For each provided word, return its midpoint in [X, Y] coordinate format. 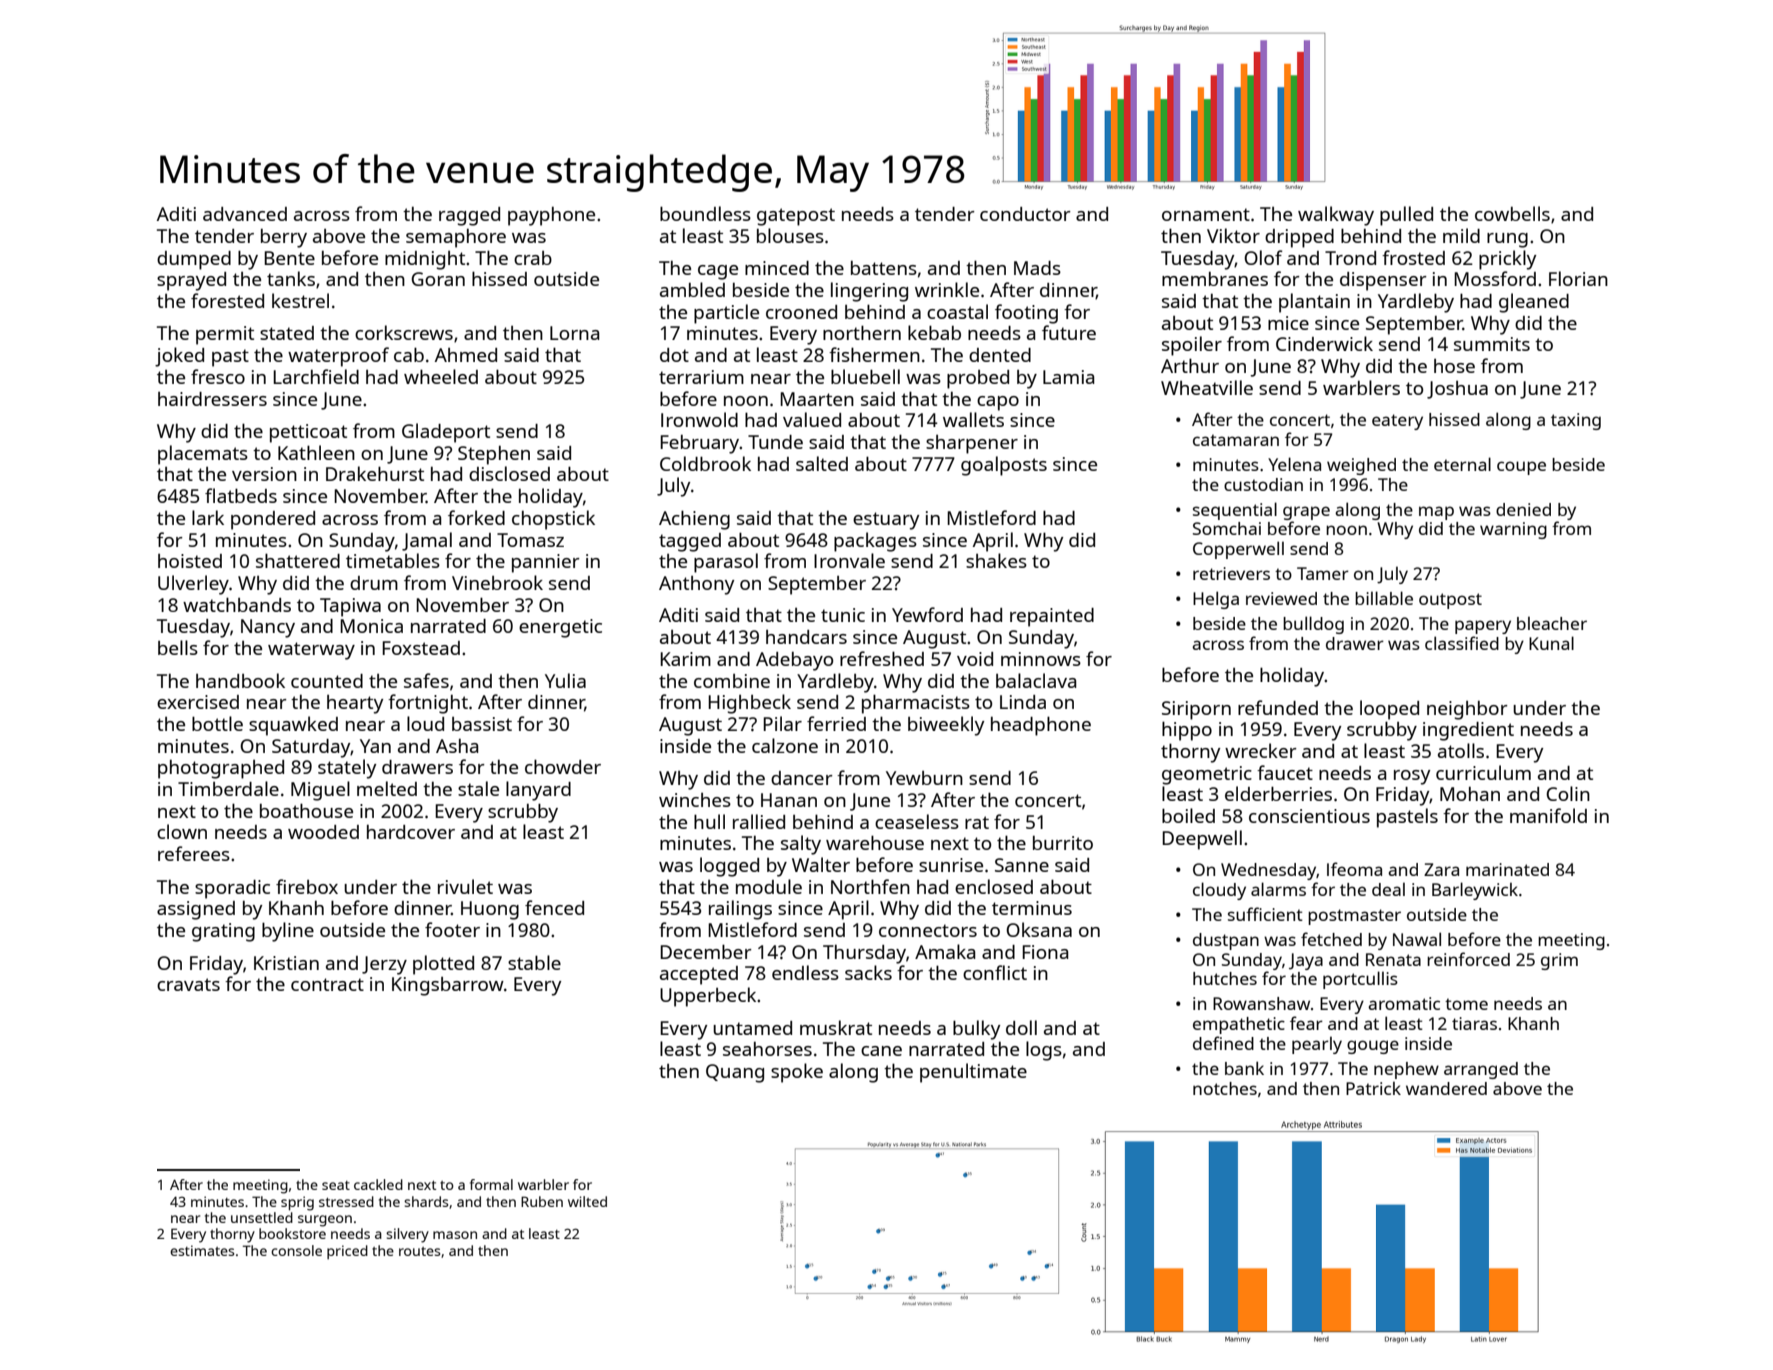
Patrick [1373, 1088]
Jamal [427, 541]
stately [347, 769]
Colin [1568, 793]
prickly [1507, 260]
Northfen [870, 886]
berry [284, 238]
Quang [735, 1073]
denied [1523, 509]
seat [336, 1185]
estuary [886, 521]
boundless [705, 213]
